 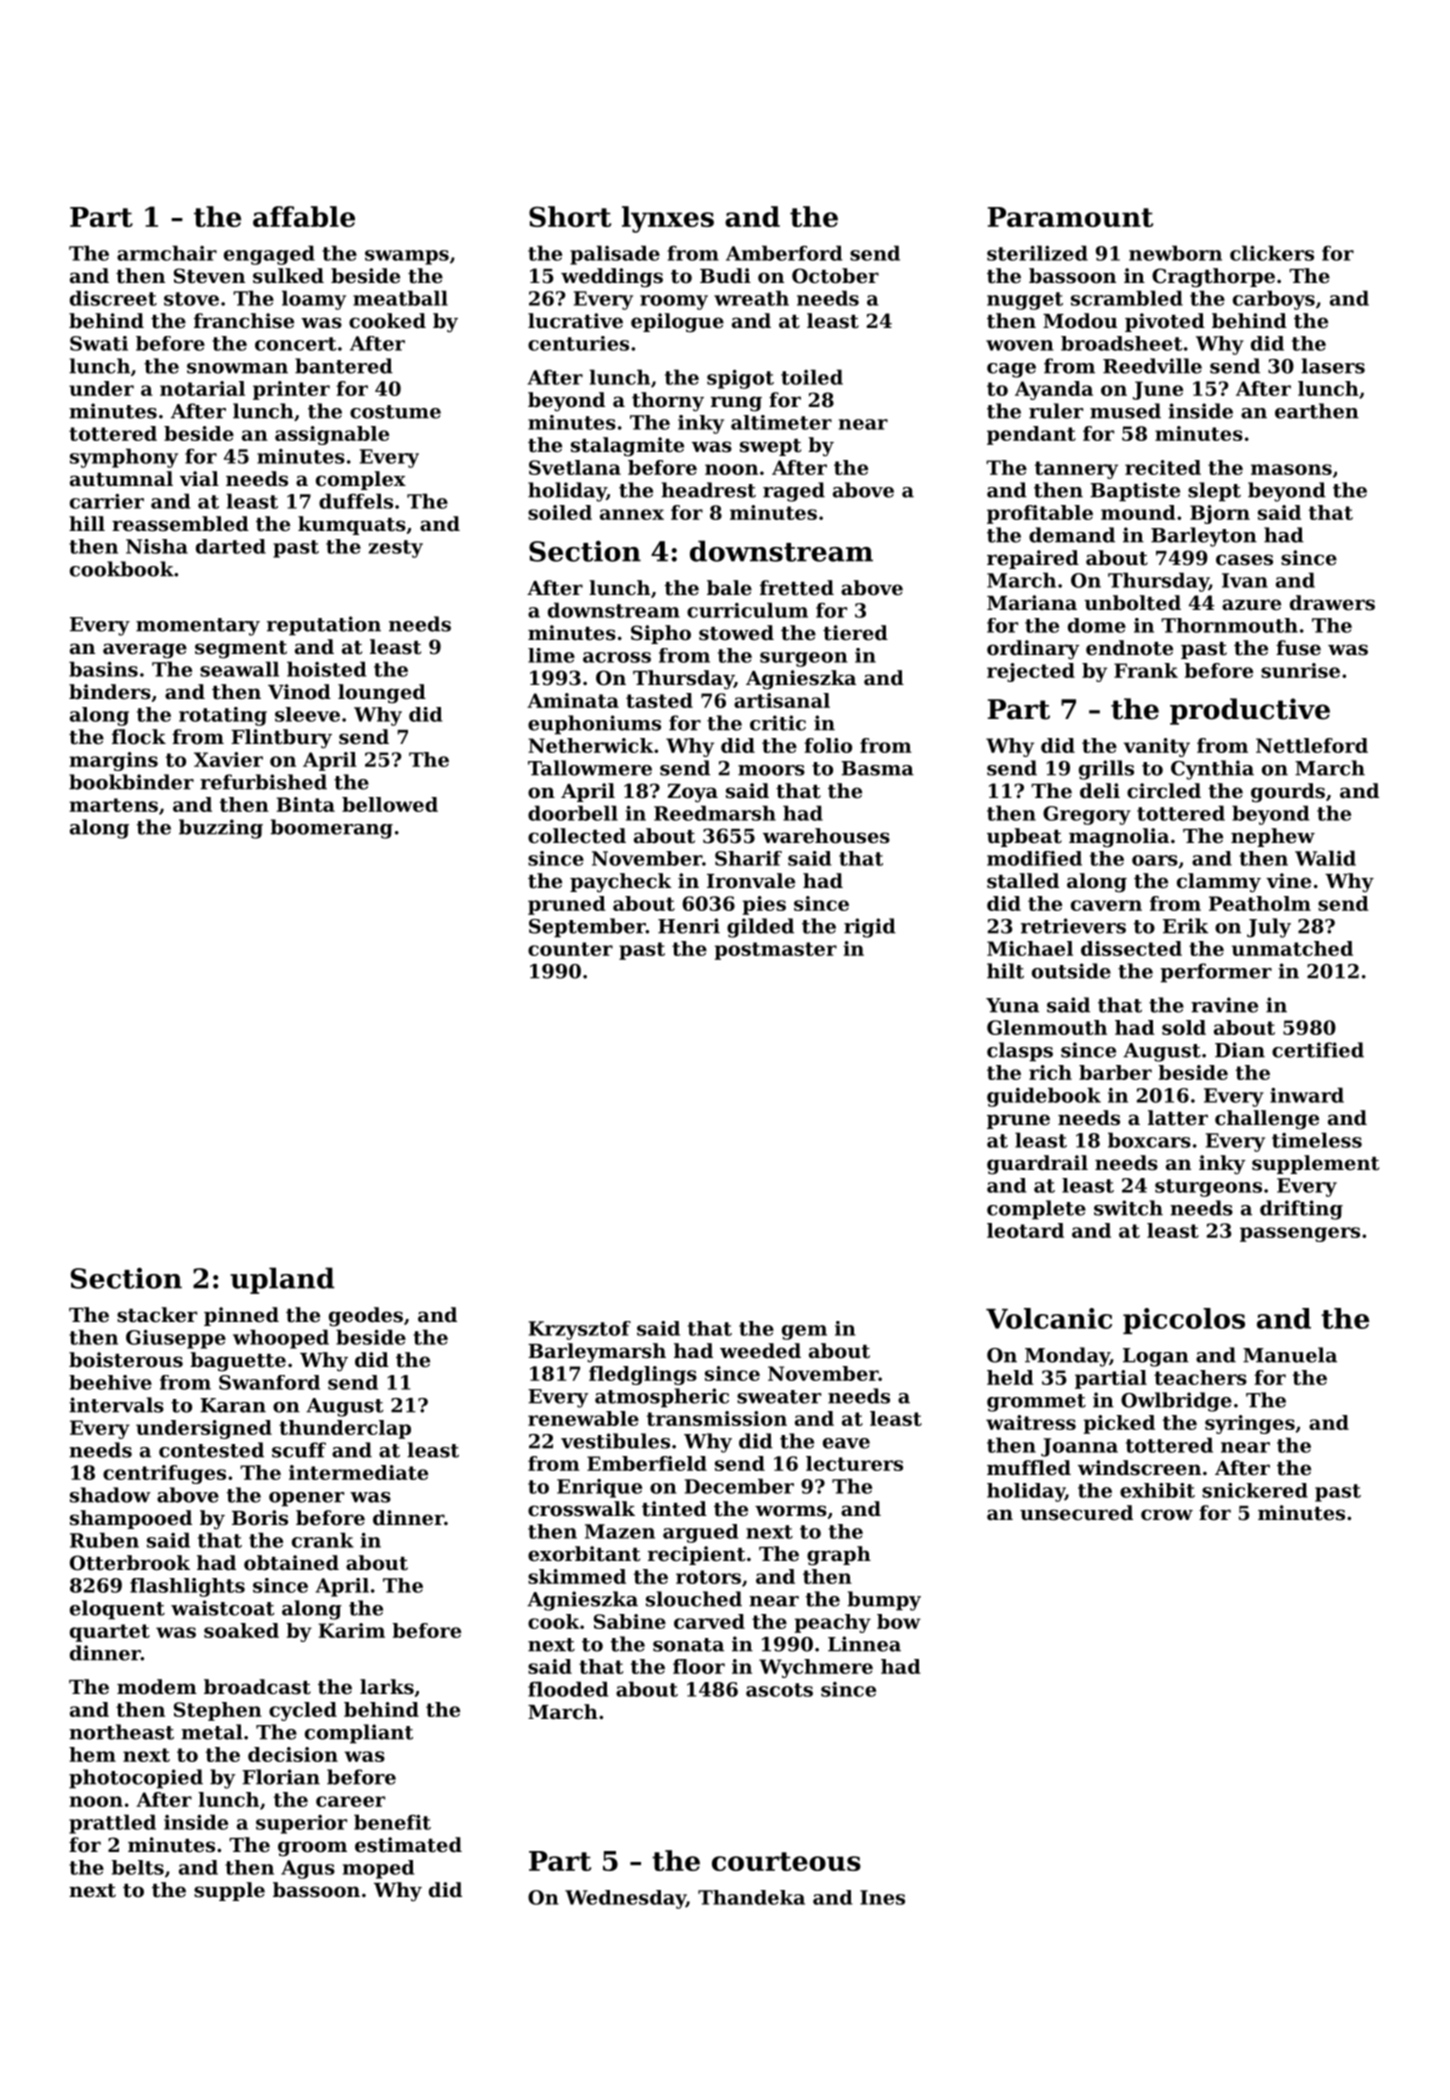 I want to click on sterilized, so click(x=1037, y=253).
